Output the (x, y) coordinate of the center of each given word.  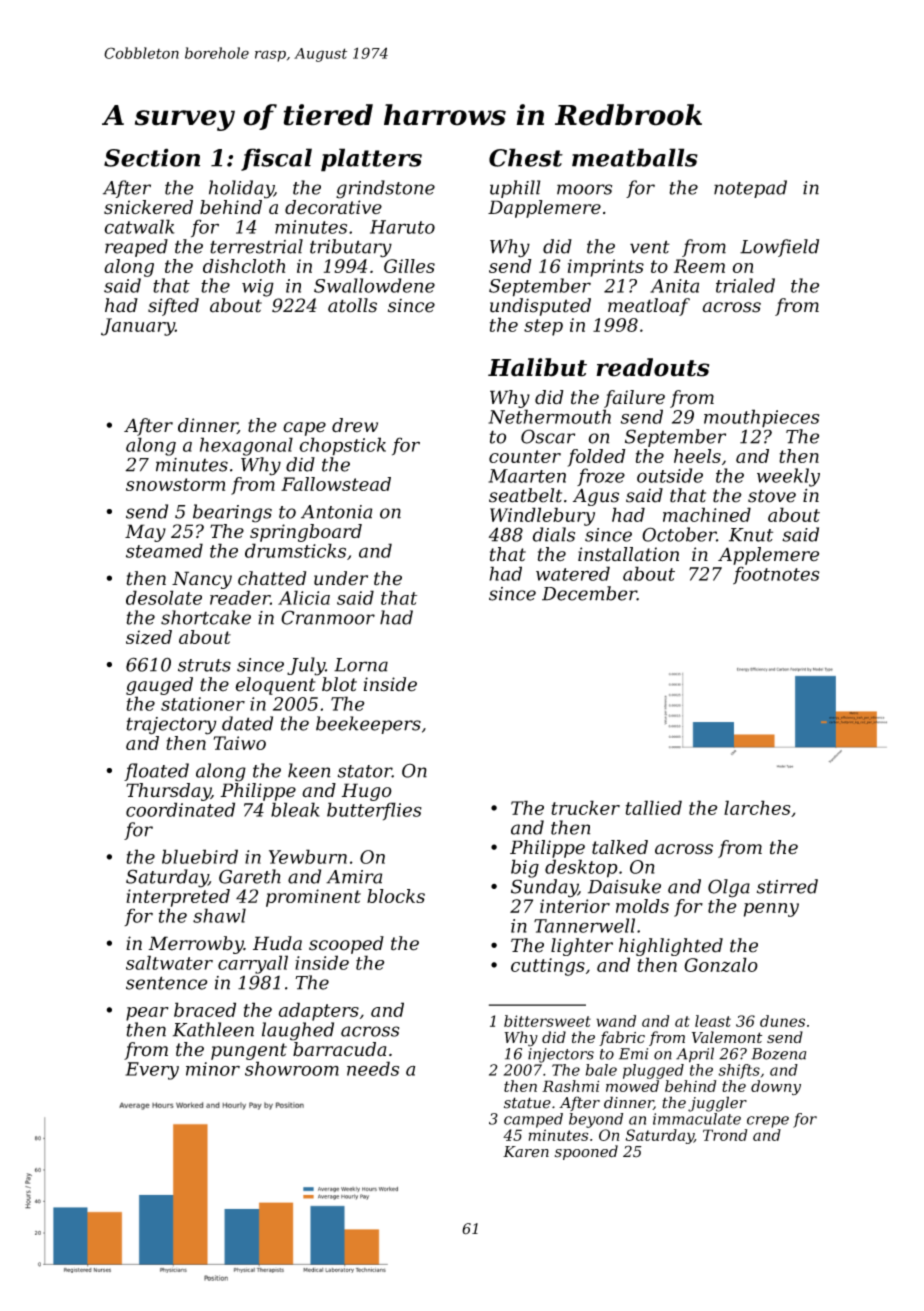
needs (373, 1068)
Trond (725, 1135)
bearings (232, 513)
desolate (164, 597)
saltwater (169, 962)
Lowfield (779, 248)
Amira (354, 877)
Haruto (402, 227)
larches (757, 807)
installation (628, 554)
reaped (136, 248)
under (341, 578)
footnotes (776, 575)
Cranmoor (328, 617)
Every (152, 1071)
